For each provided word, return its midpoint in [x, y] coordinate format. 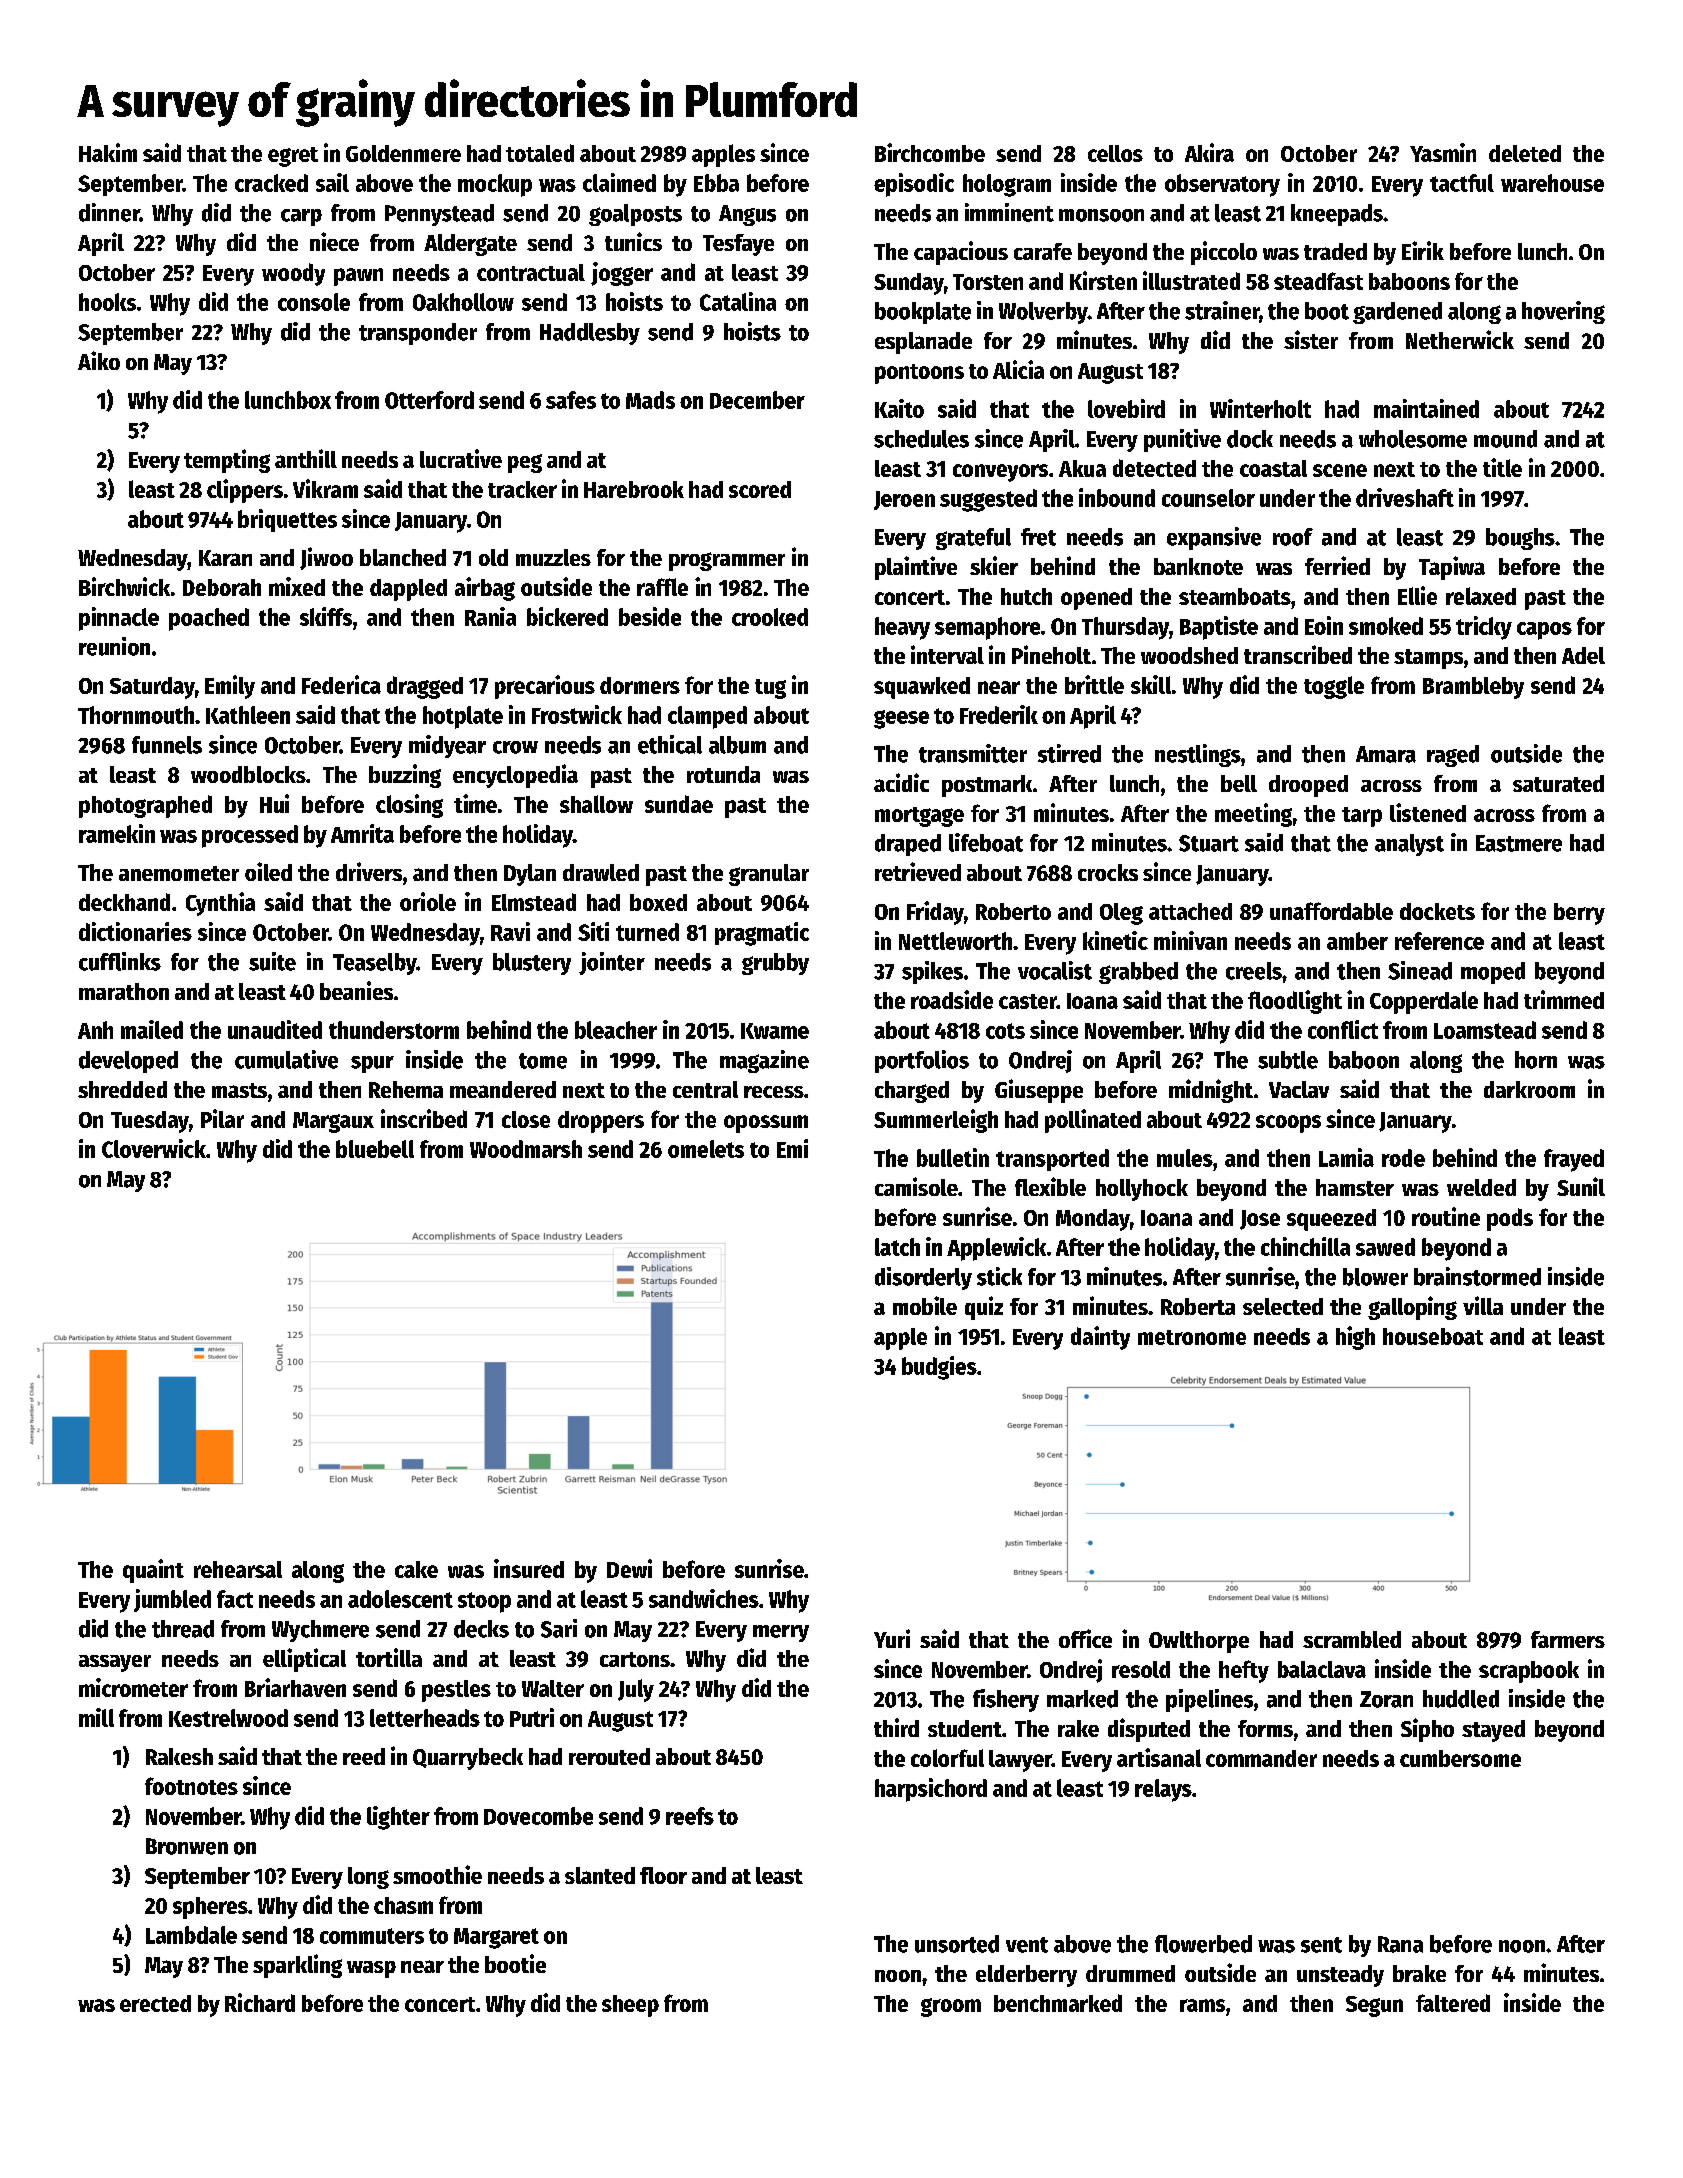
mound [1505, 439]
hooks [107, 302]
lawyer [1020, 1761]
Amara [1386, 754]
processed [250, 836]
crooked [770, 617]
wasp [371, 1969]
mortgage [919, 817]
